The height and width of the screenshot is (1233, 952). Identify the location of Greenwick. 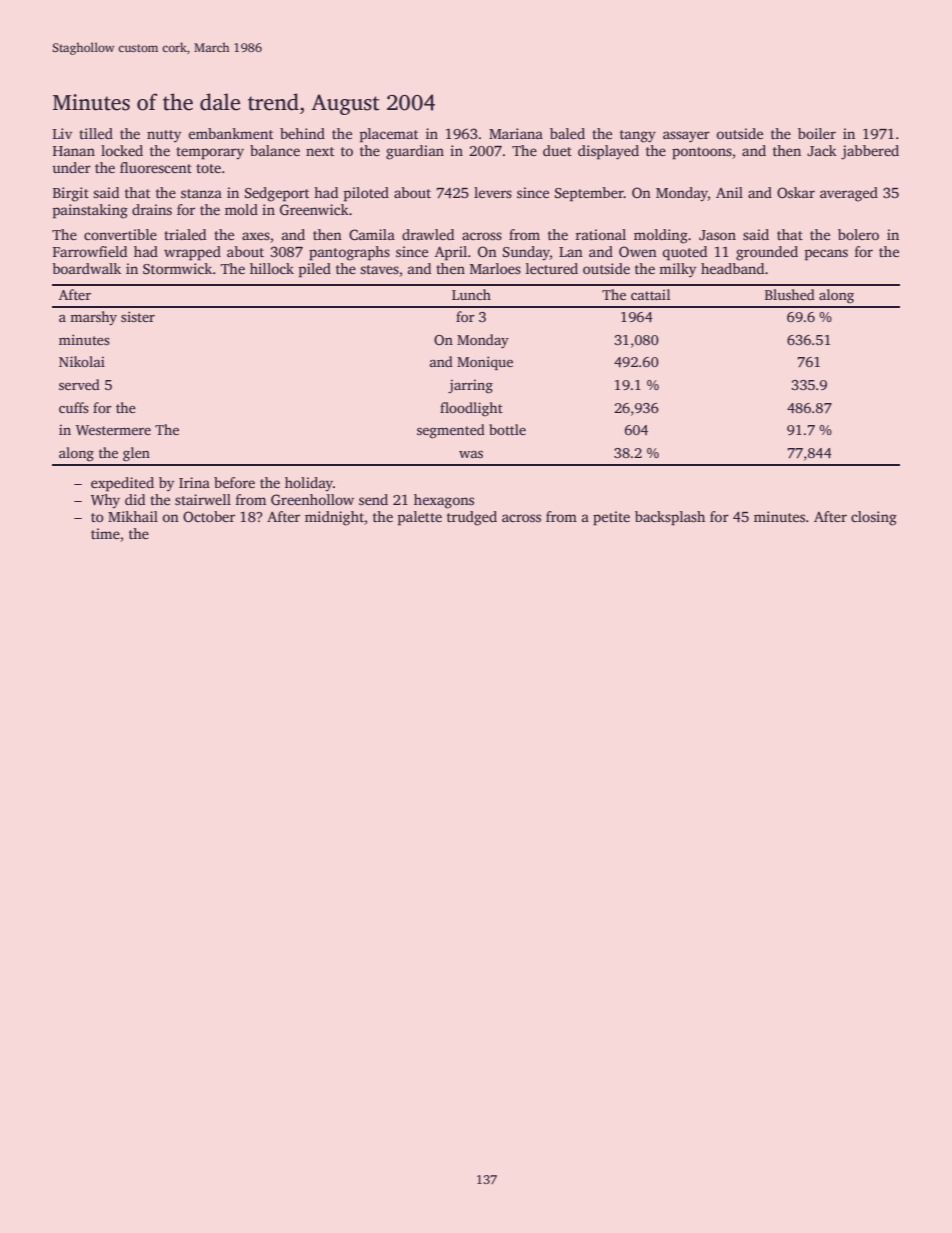
(314, 209).
